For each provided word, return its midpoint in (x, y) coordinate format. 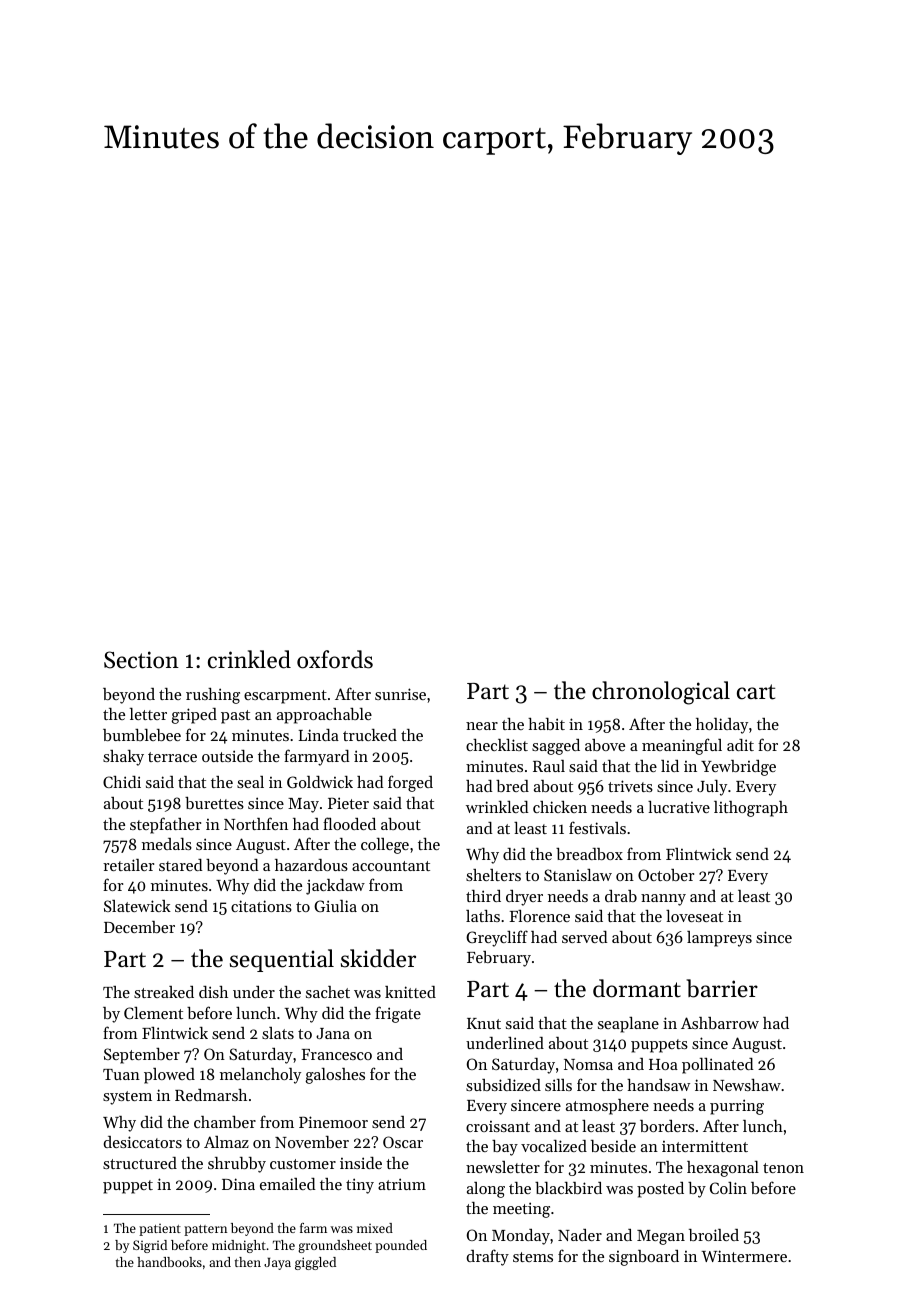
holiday (722, 726)
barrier (722, 988)
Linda (319, 735)
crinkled (249, 659)
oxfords (335, 659)
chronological (661, 693)
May (303, 805)
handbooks (169, 1262)
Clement (153, 1013)
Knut (484, 1023)
